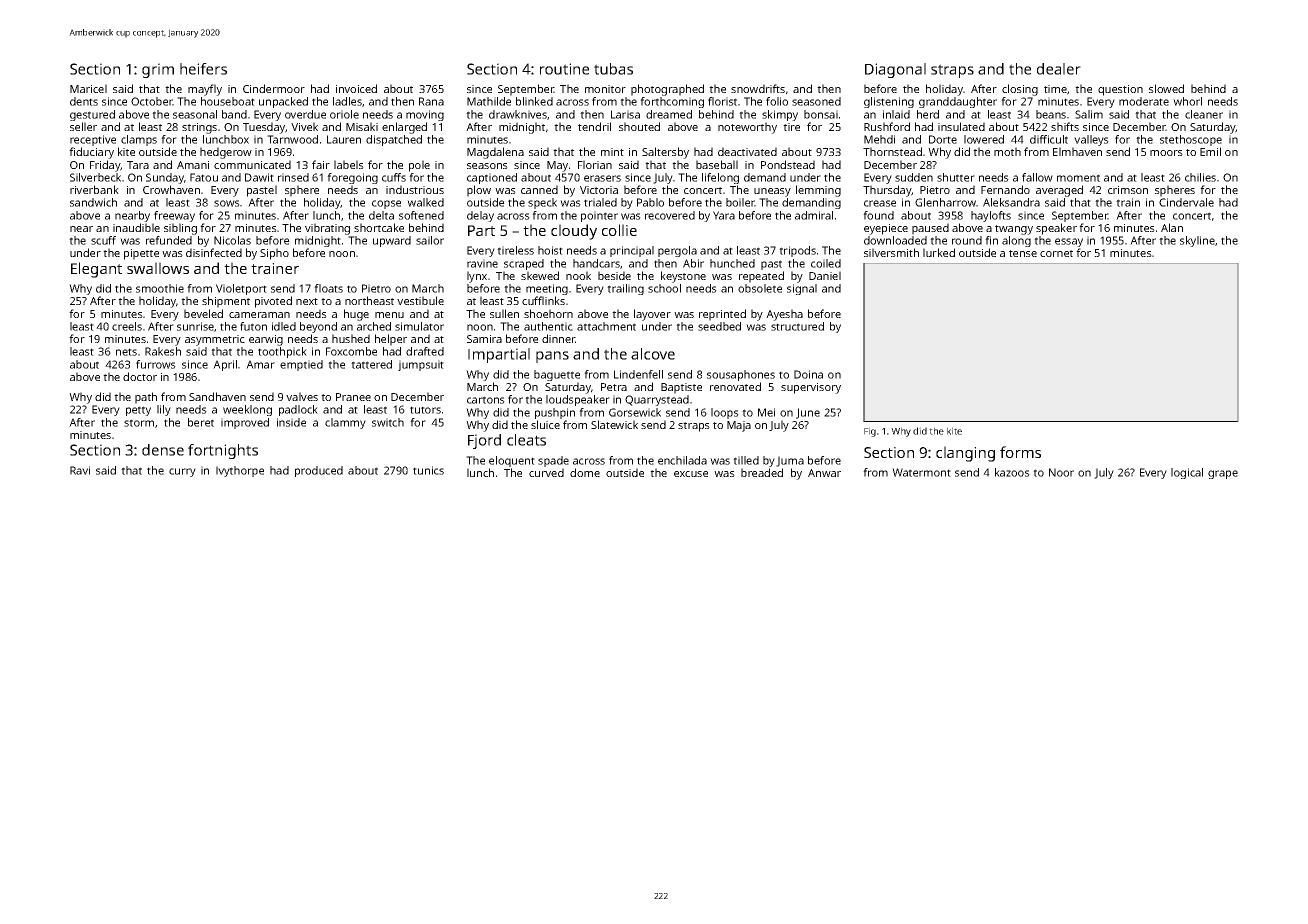 The width and height of the image is (1308, 924). What do you see at coordinates (203, 69) in the image?
I see `heifers` at bounding box center [203, 69].
